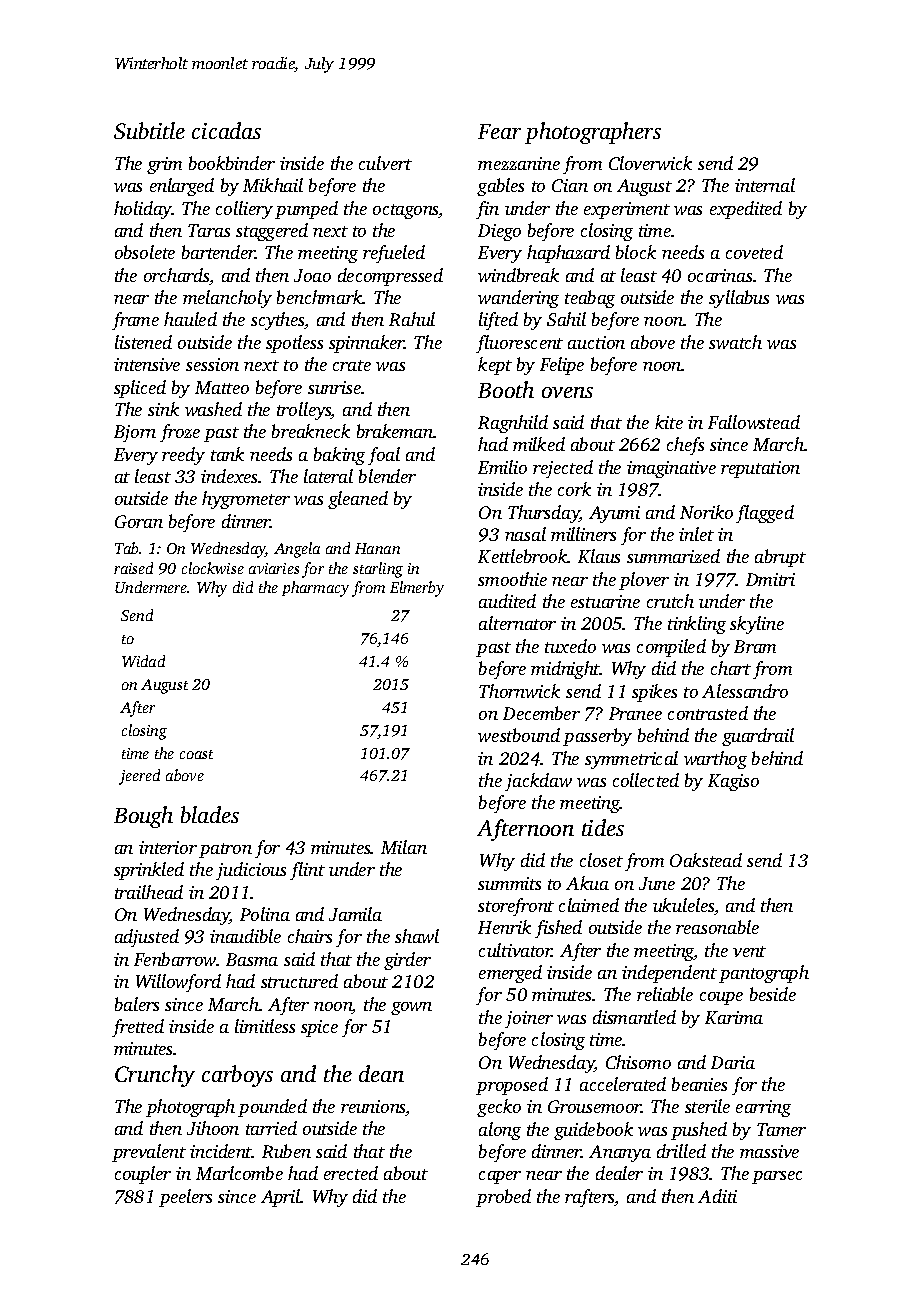 This page has height=1308, width=924. I want to click on obsolete, so click(145, 252).
